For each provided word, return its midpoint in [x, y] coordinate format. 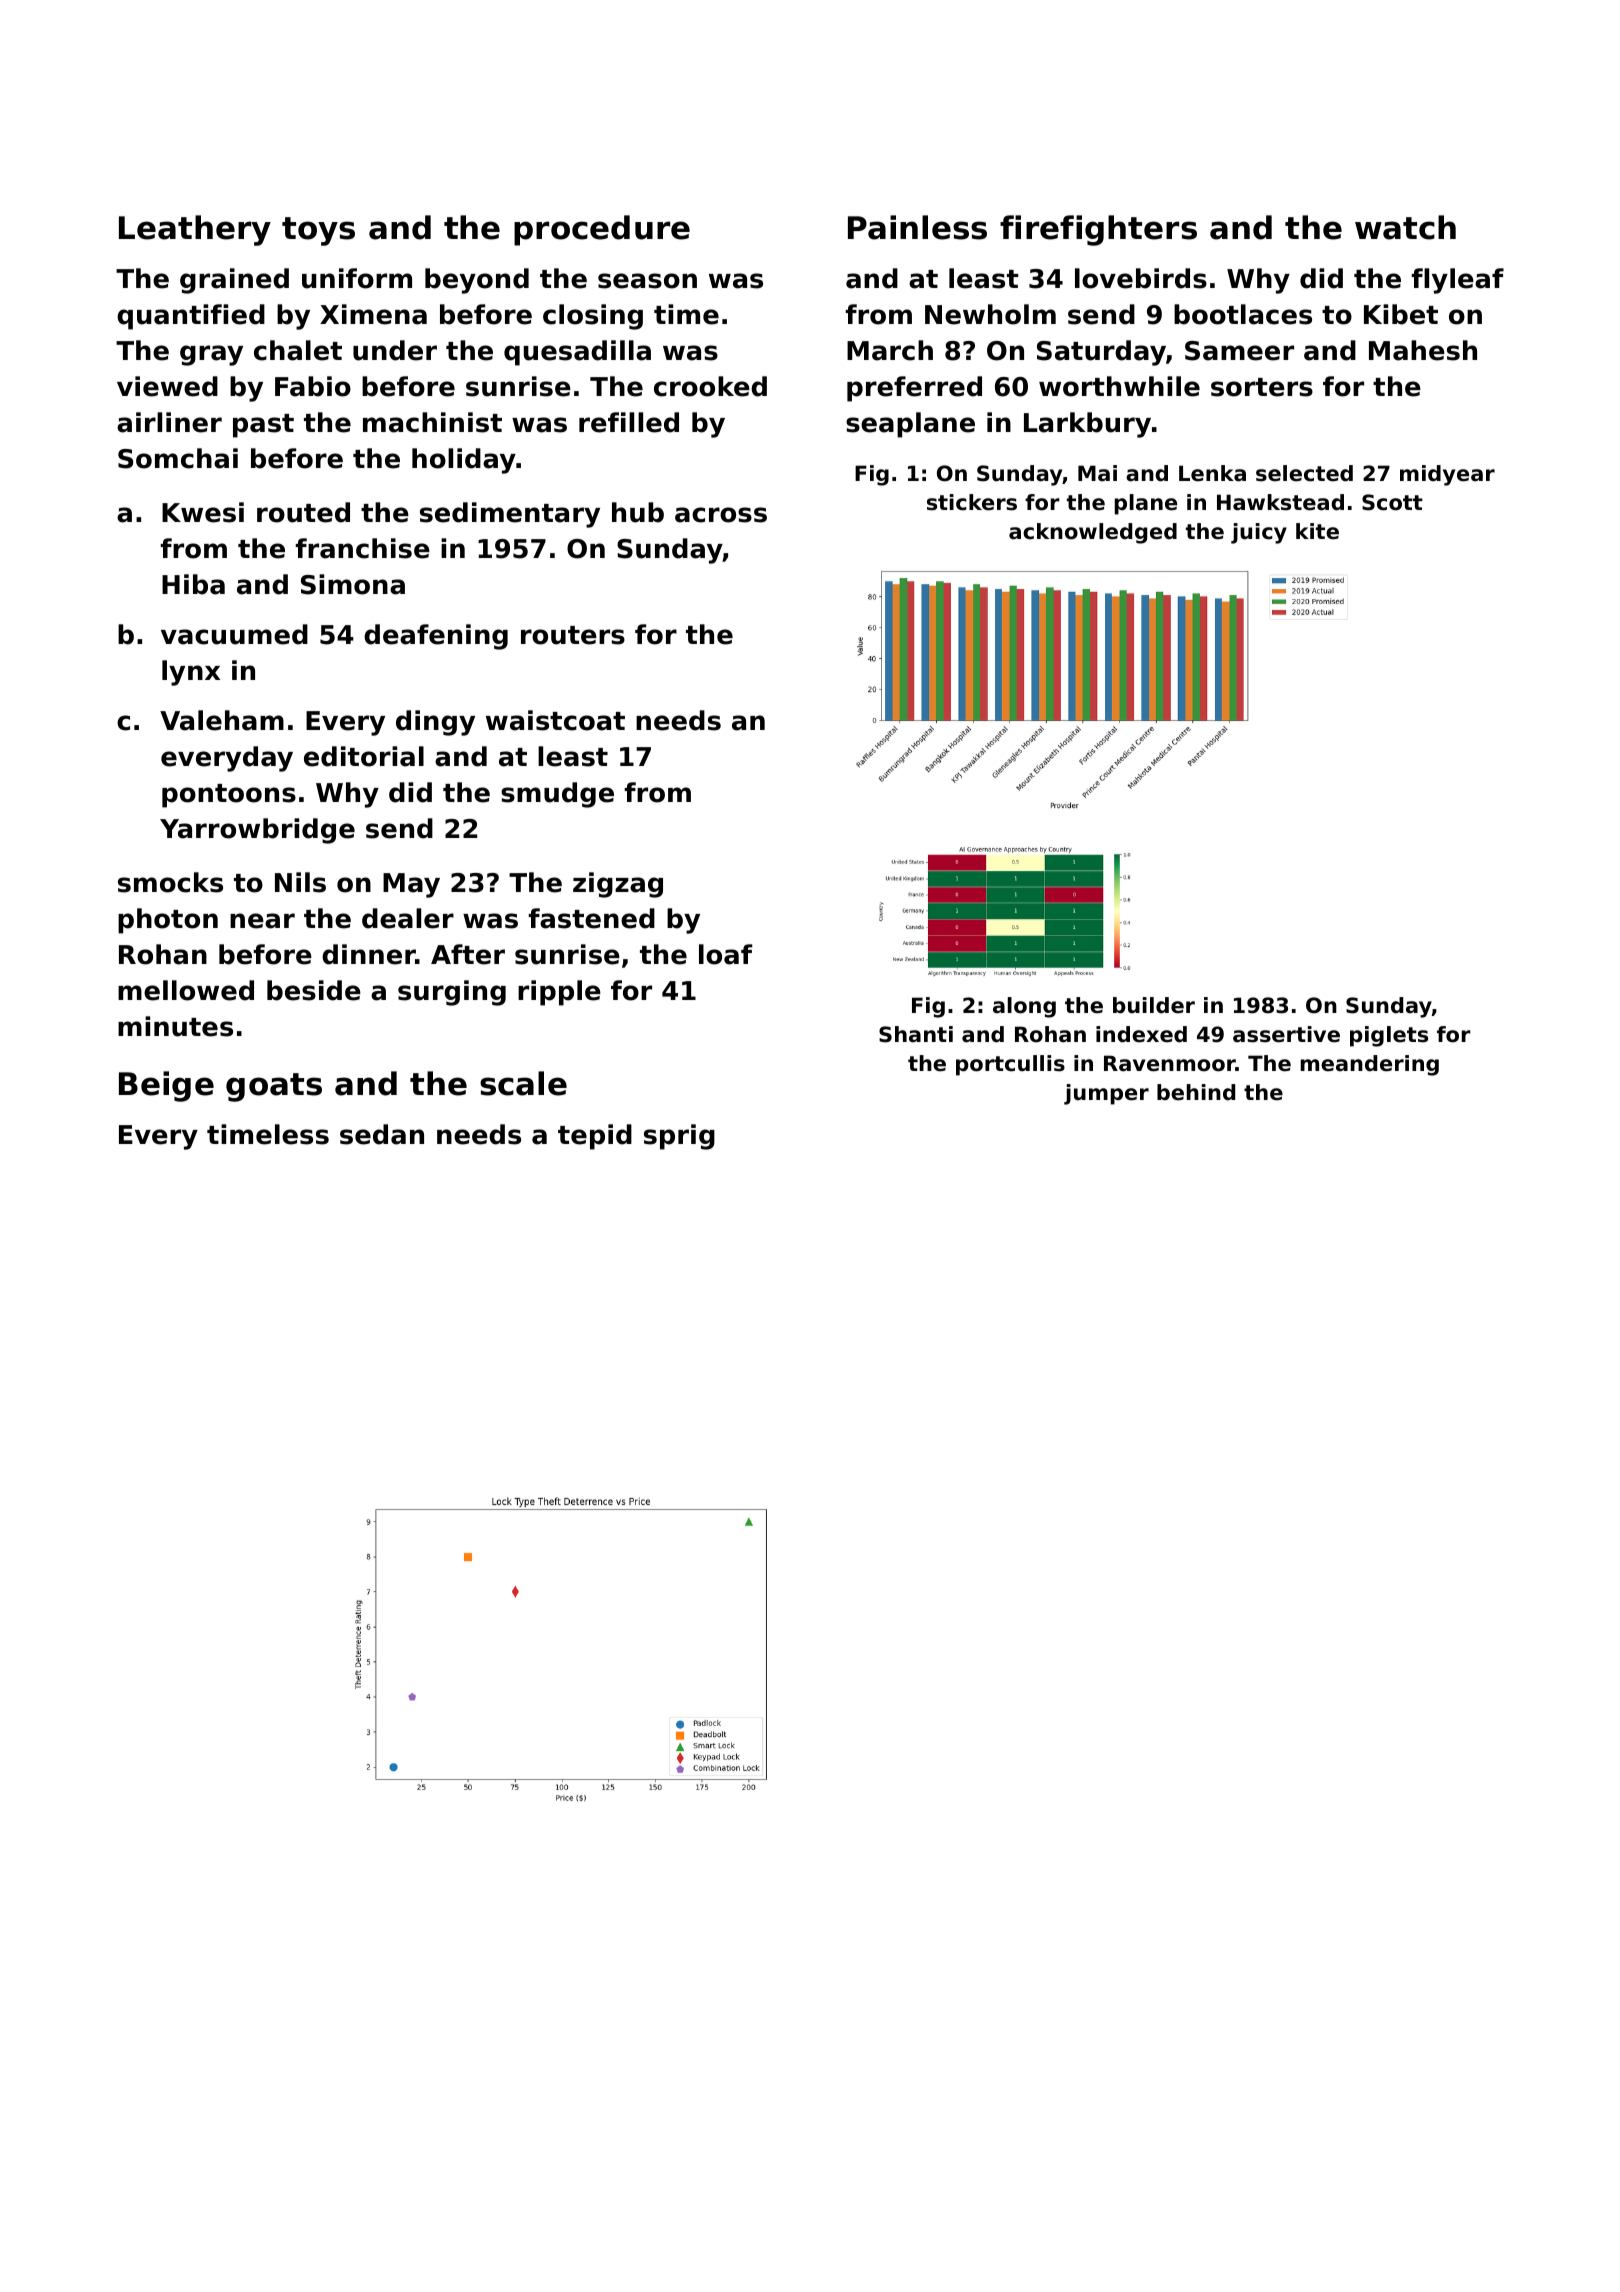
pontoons [229, 796]
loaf [725, 954]
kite [1317, 531]
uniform [357, 278]
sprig [679, 1137]
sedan [382, 1134]
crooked [710, 386]
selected [1304, 473]
